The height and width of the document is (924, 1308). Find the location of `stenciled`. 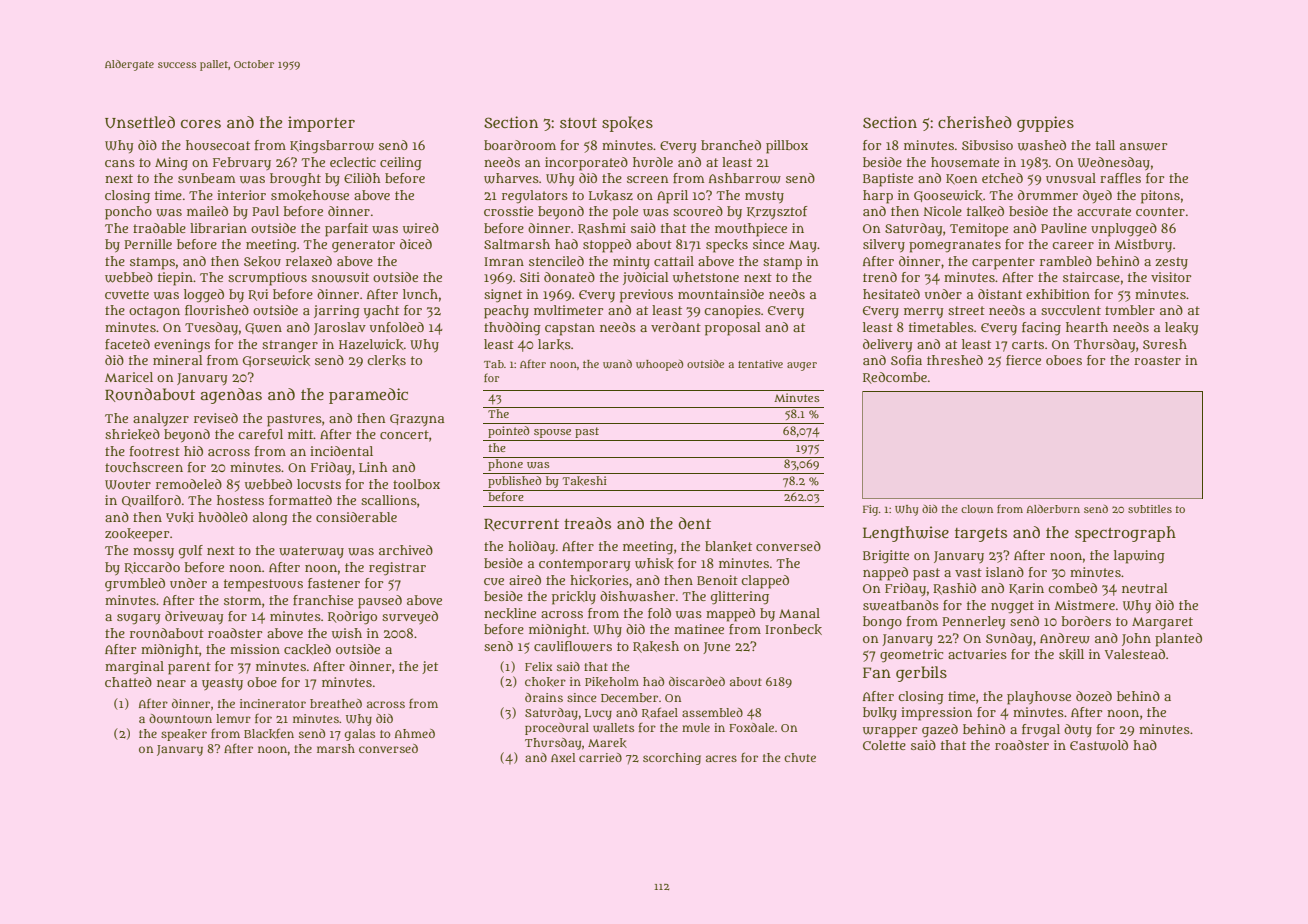

stenciled is located at coordinates (556, 261).
